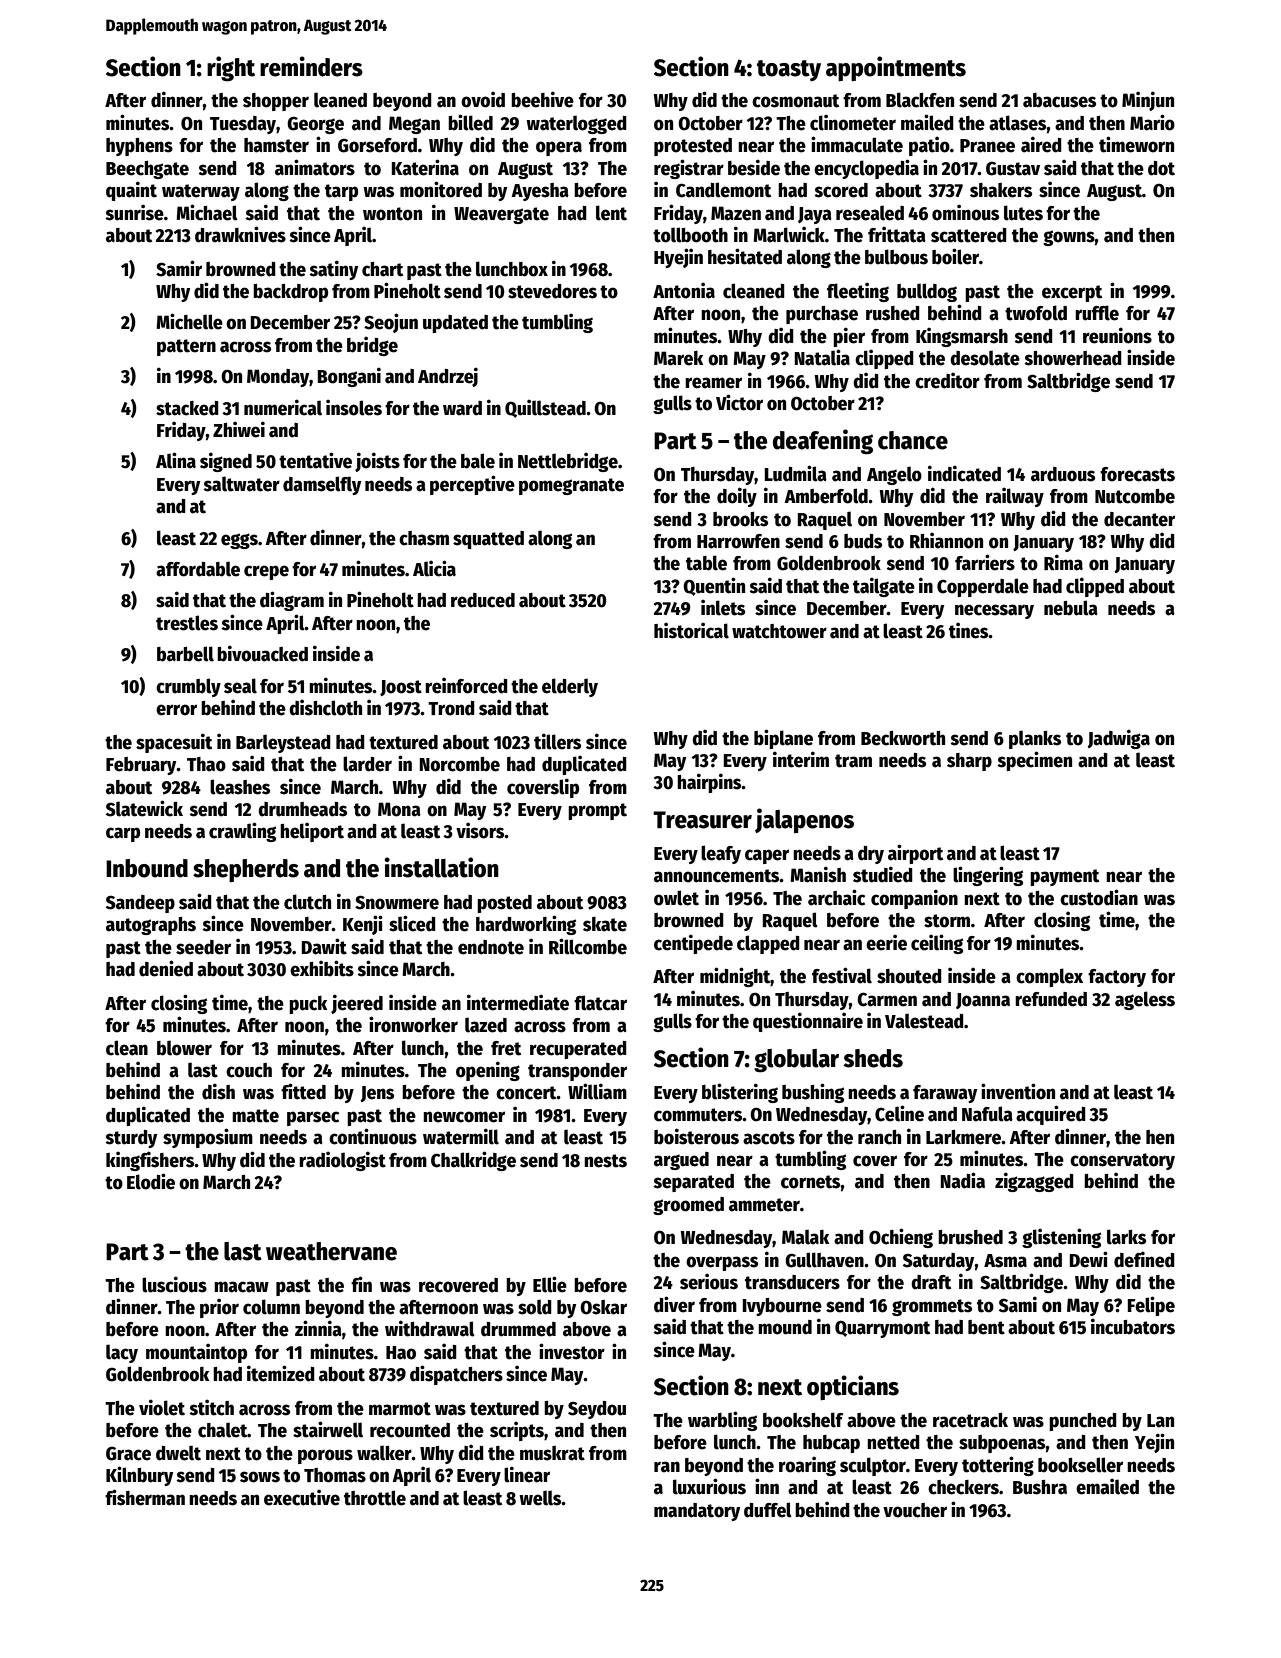 This page has height=1658, width=1281. What do you see at coordinates (691, 631) in the page?
I see `historical` at bounding box center [691, 631].
